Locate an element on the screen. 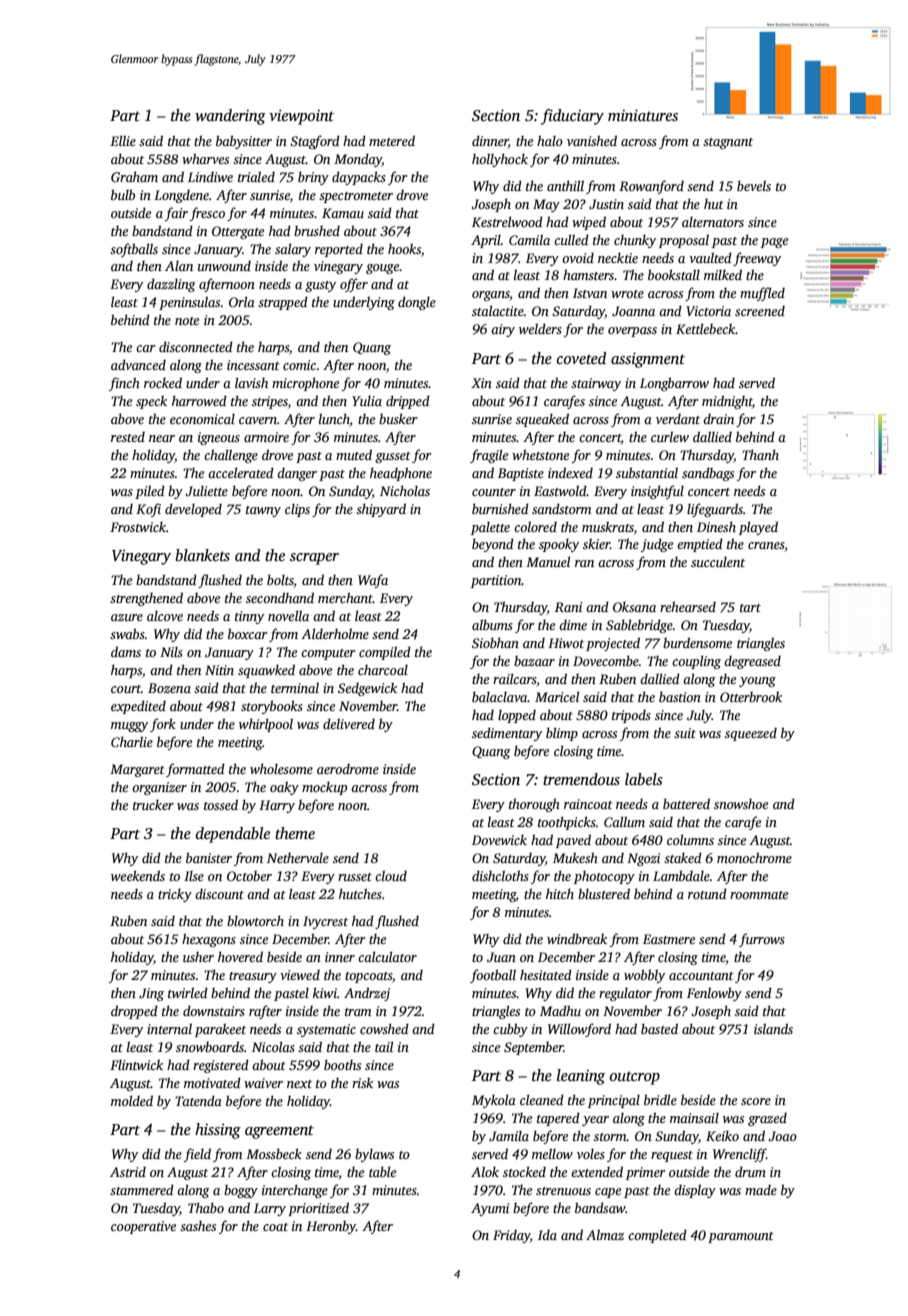  cloud is located at coordinates (391, 875).
